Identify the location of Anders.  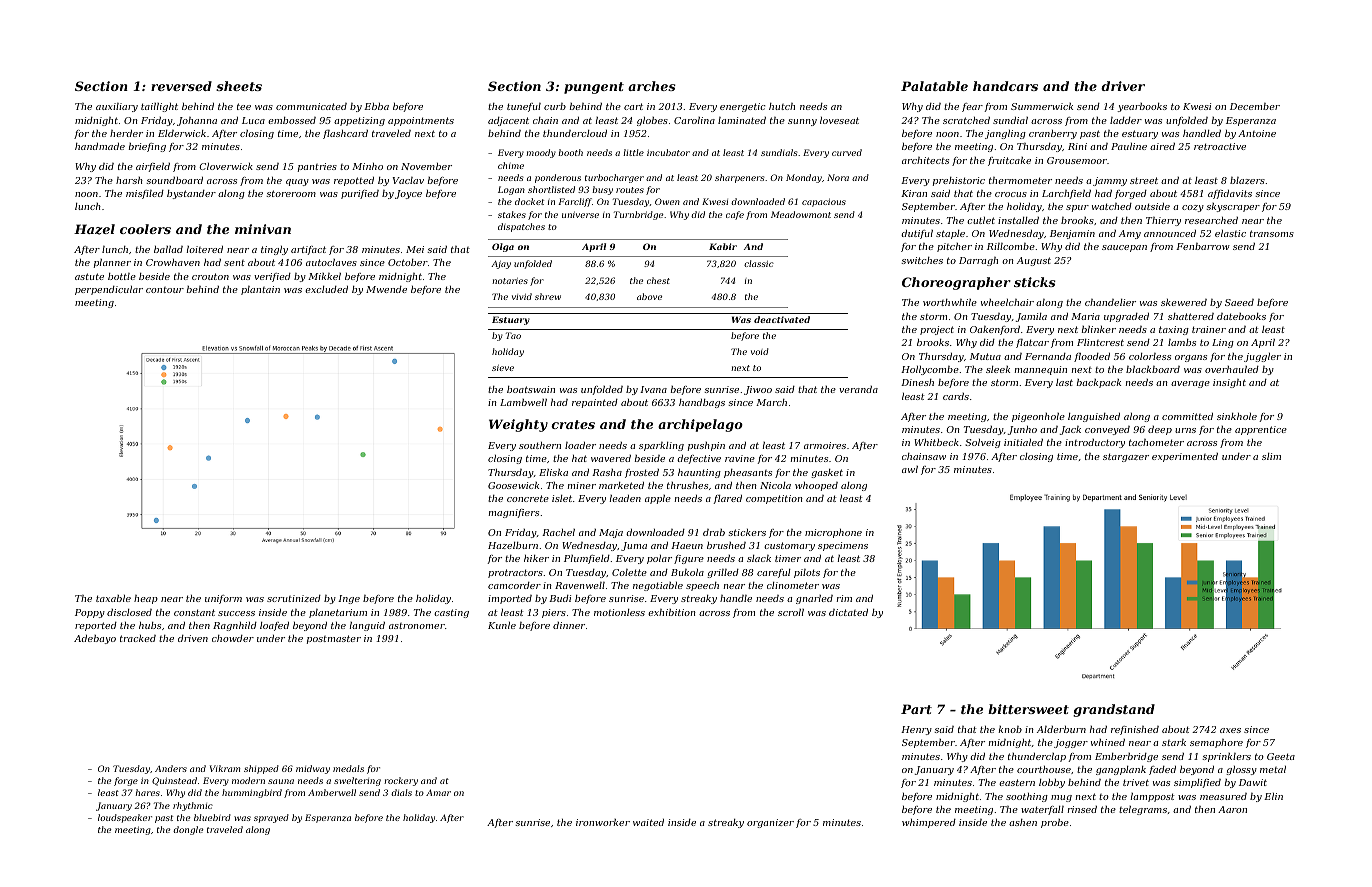
(171, 768).
